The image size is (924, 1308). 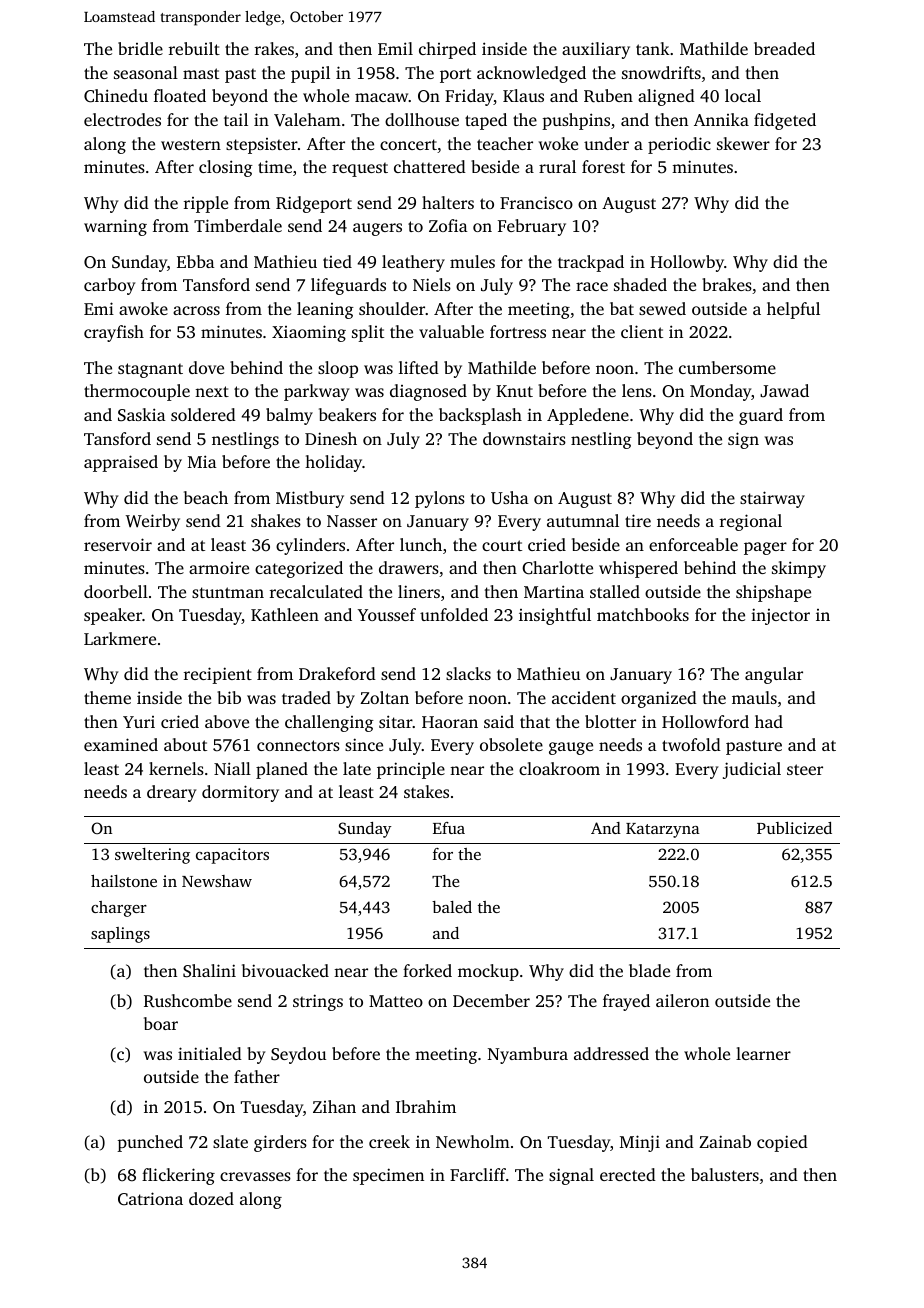 What do you see at coordinates (396, 721) in the image?
I see `sitar` at bounding box center [396, 721].
